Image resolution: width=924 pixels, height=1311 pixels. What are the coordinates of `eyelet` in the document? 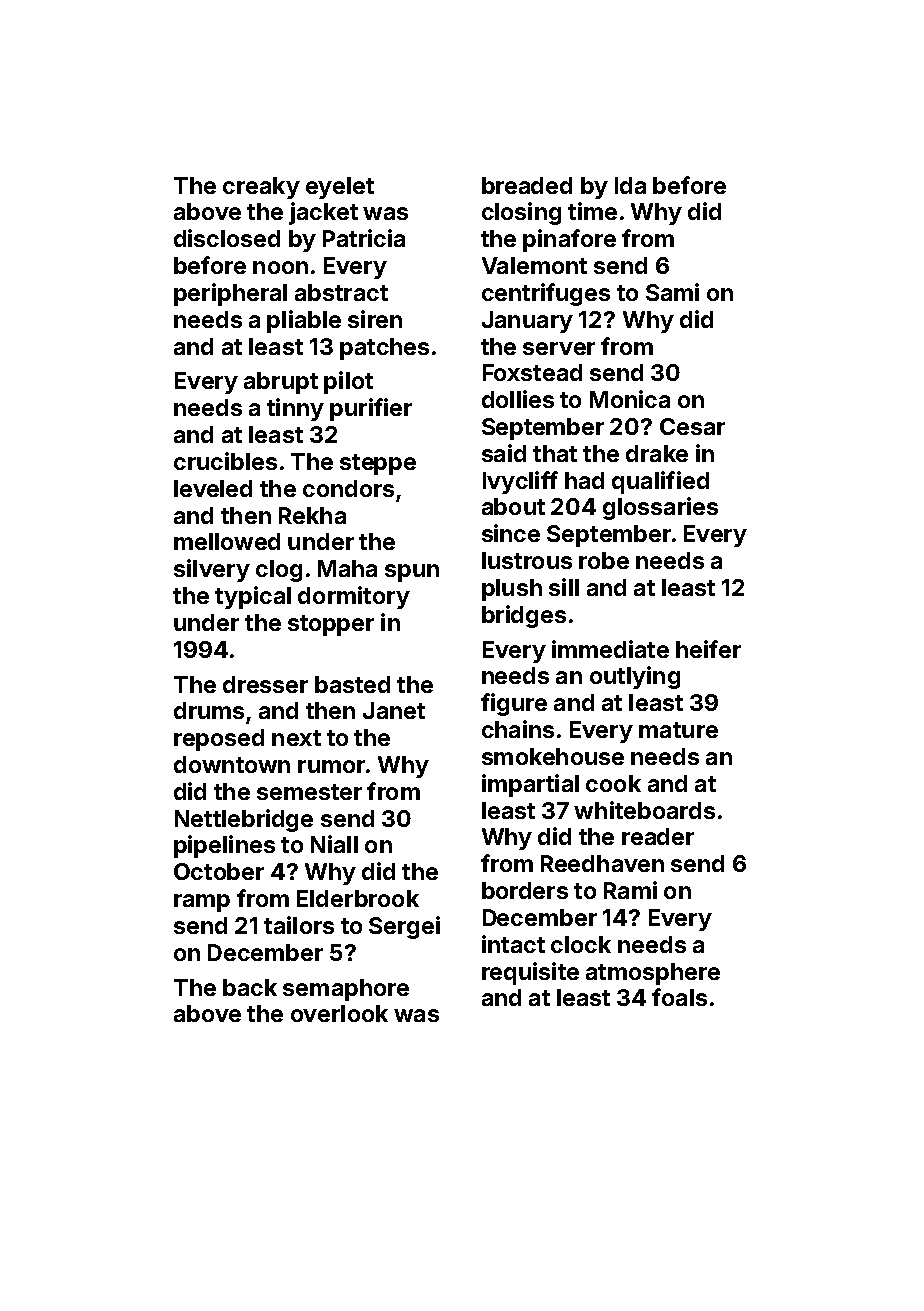 It's located at (340, 188).
